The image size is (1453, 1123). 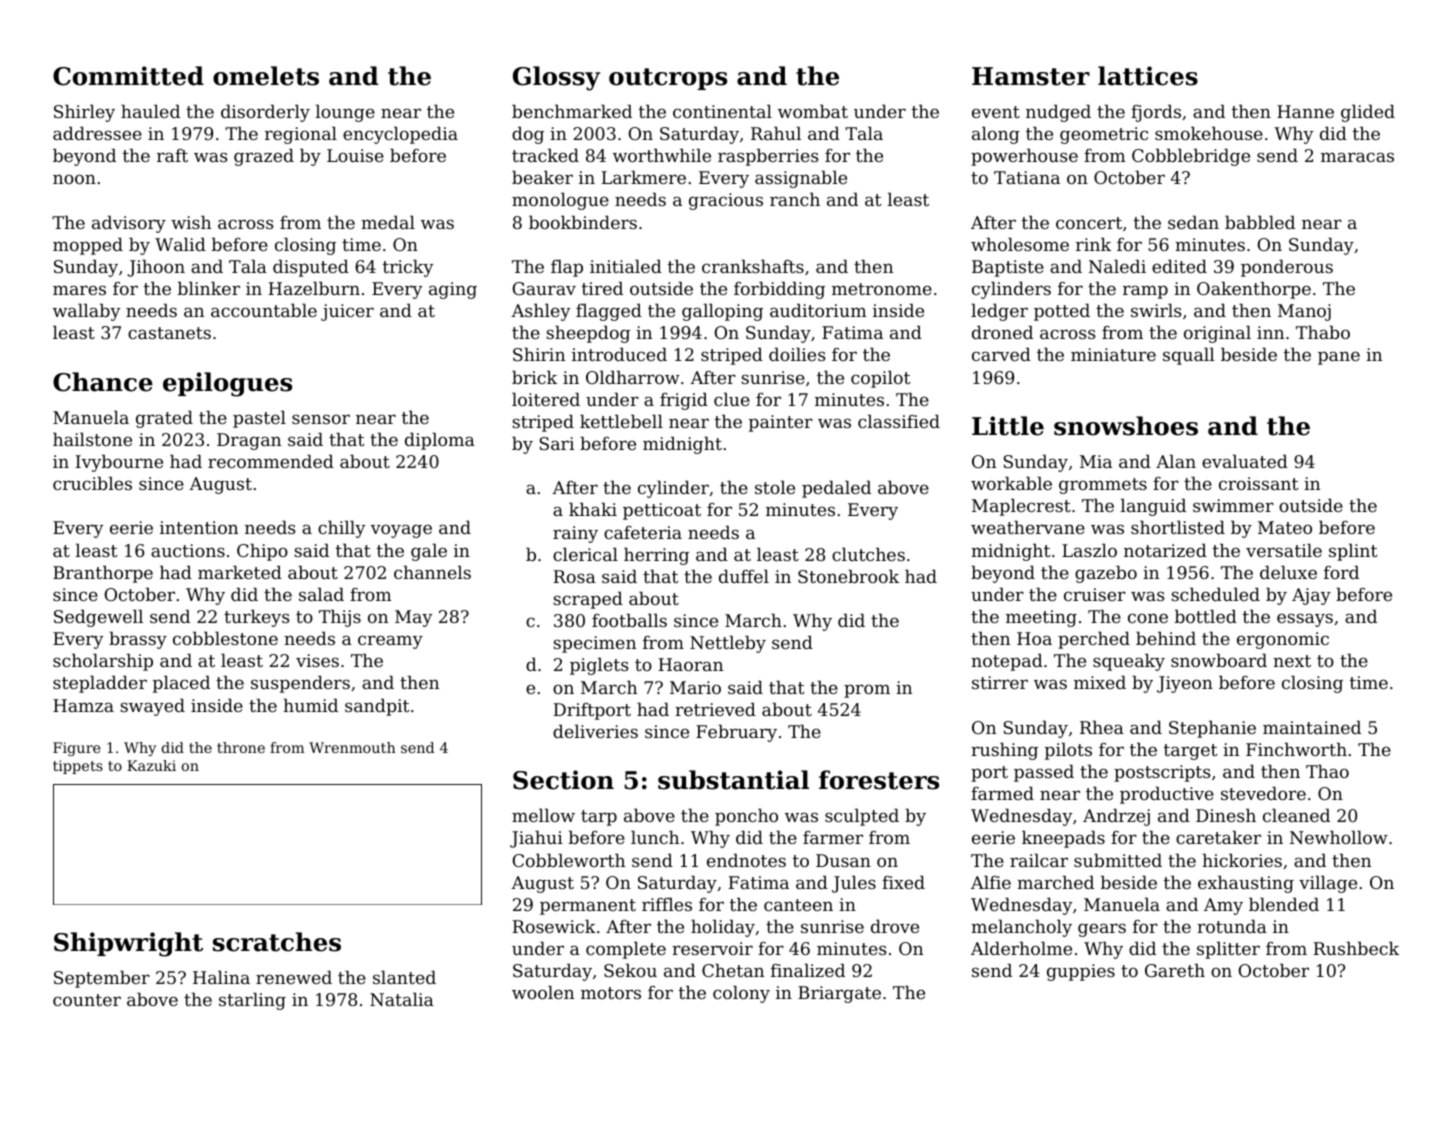 I want to click on sedan, so click(x=1193, y=222).
